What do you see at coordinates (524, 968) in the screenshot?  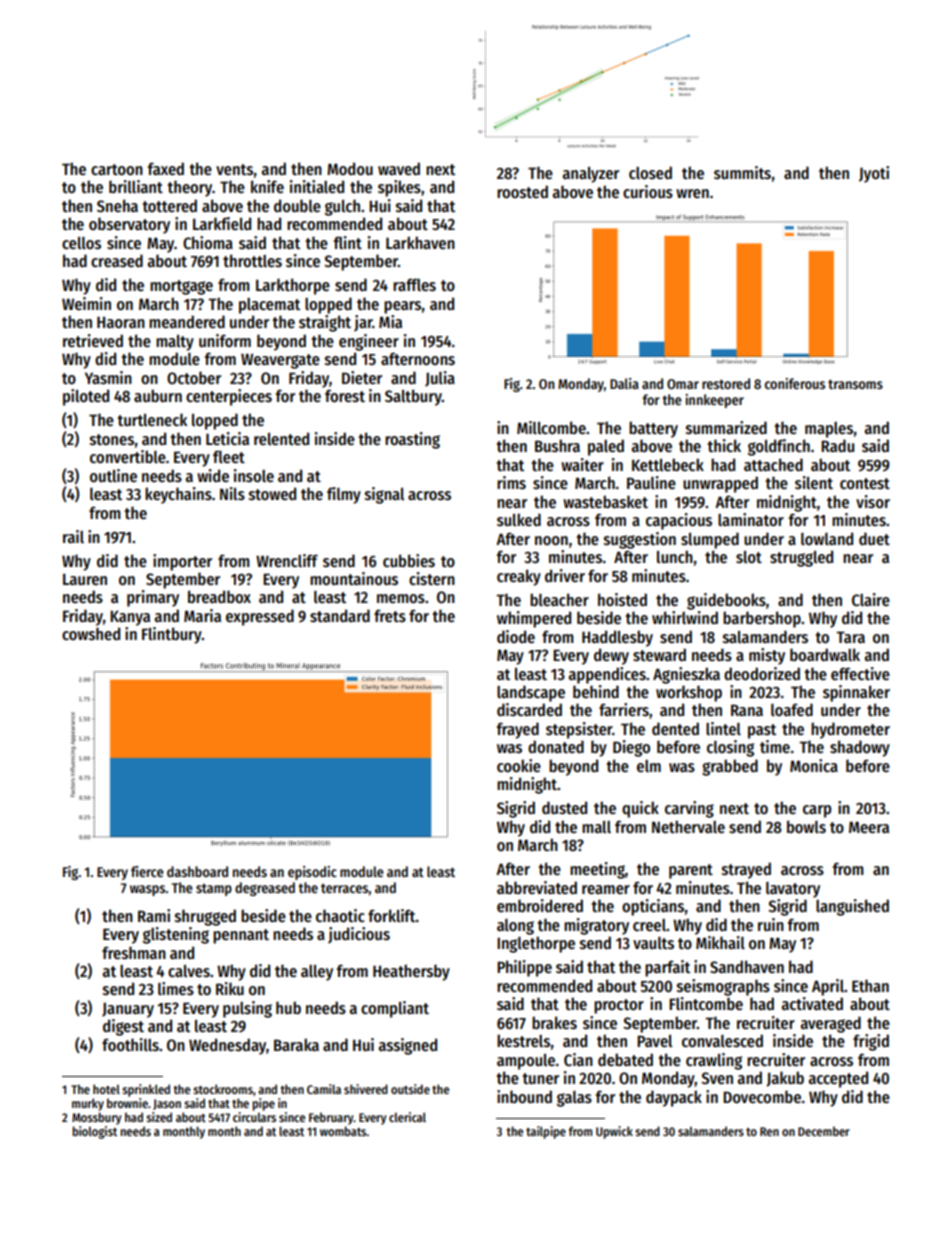 I see `Philippe` at bounding box center [524, 968].
